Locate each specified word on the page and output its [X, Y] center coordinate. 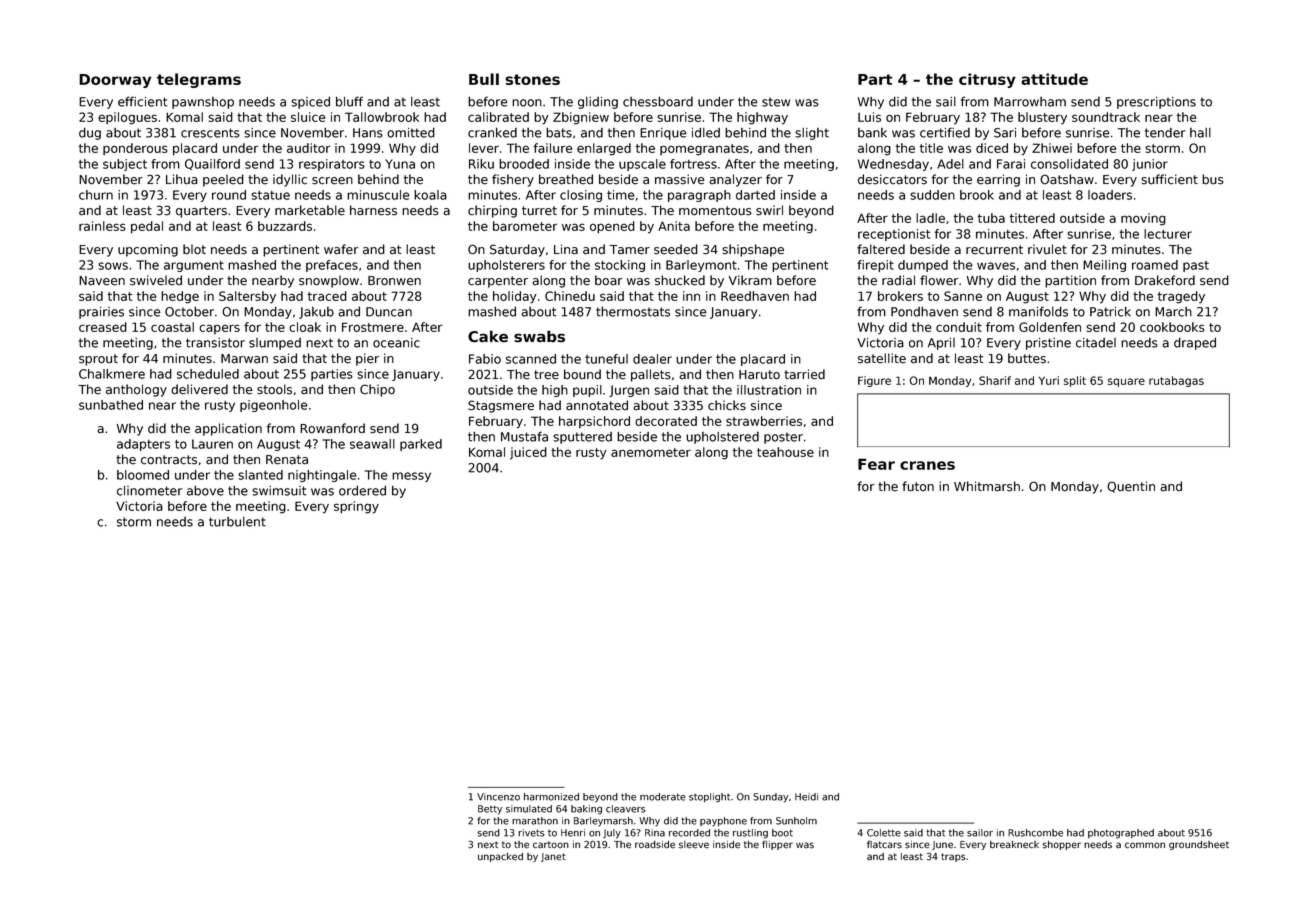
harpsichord [594, 422]
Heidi [806, 797]
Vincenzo [498, 797]
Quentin [1131, 487]
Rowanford [332, 428]
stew [776, 102]
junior [1150, 165]
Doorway [115, 81]
